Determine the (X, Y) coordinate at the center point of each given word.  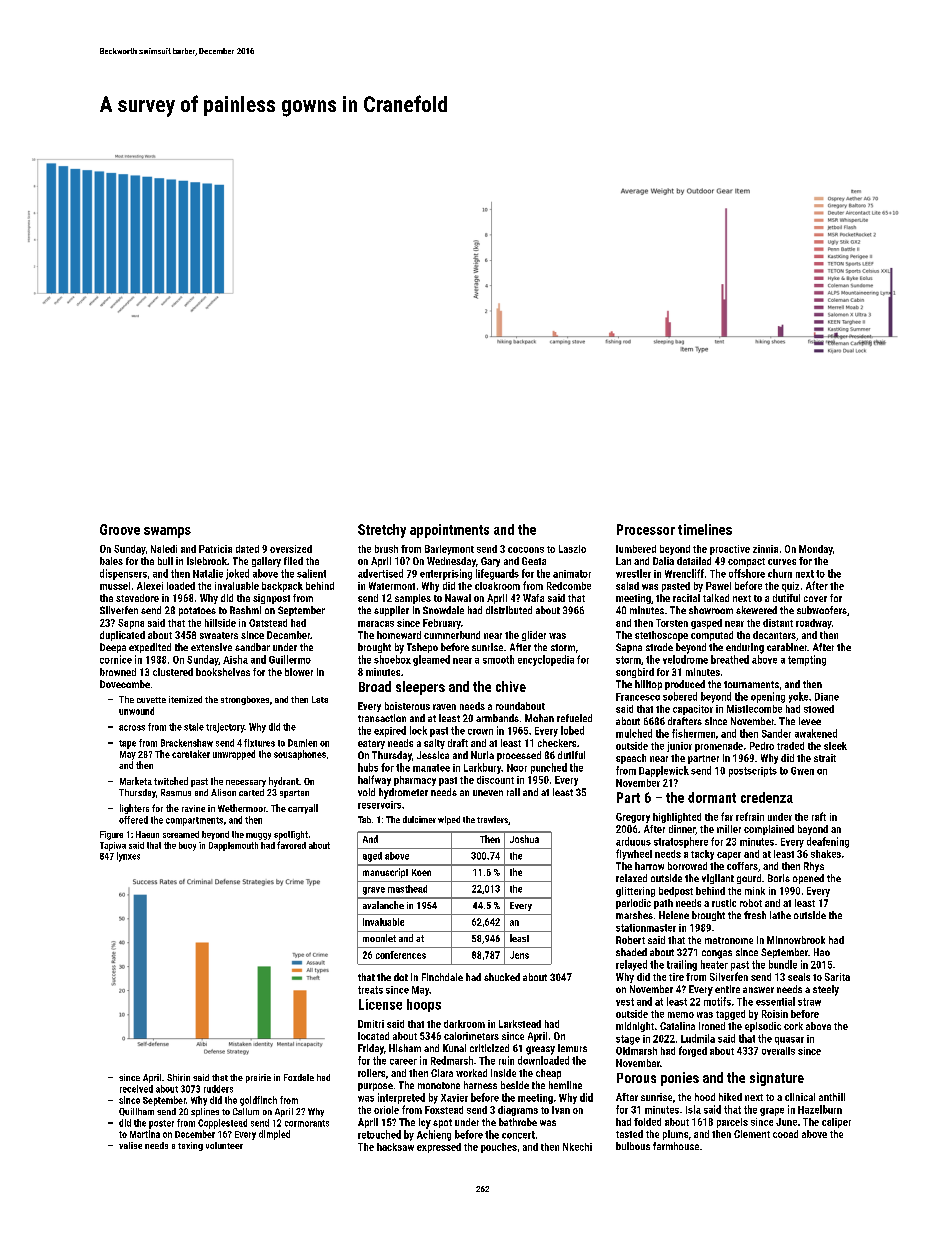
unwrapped (234, 755)
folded (647, 1122)
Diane (827, 697)
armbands (497, 718)
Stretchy (382, 531)
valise (130, 1145)
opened (808, 879)
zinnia (765, 549)
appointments (449, 531)
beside (515, 1085)
